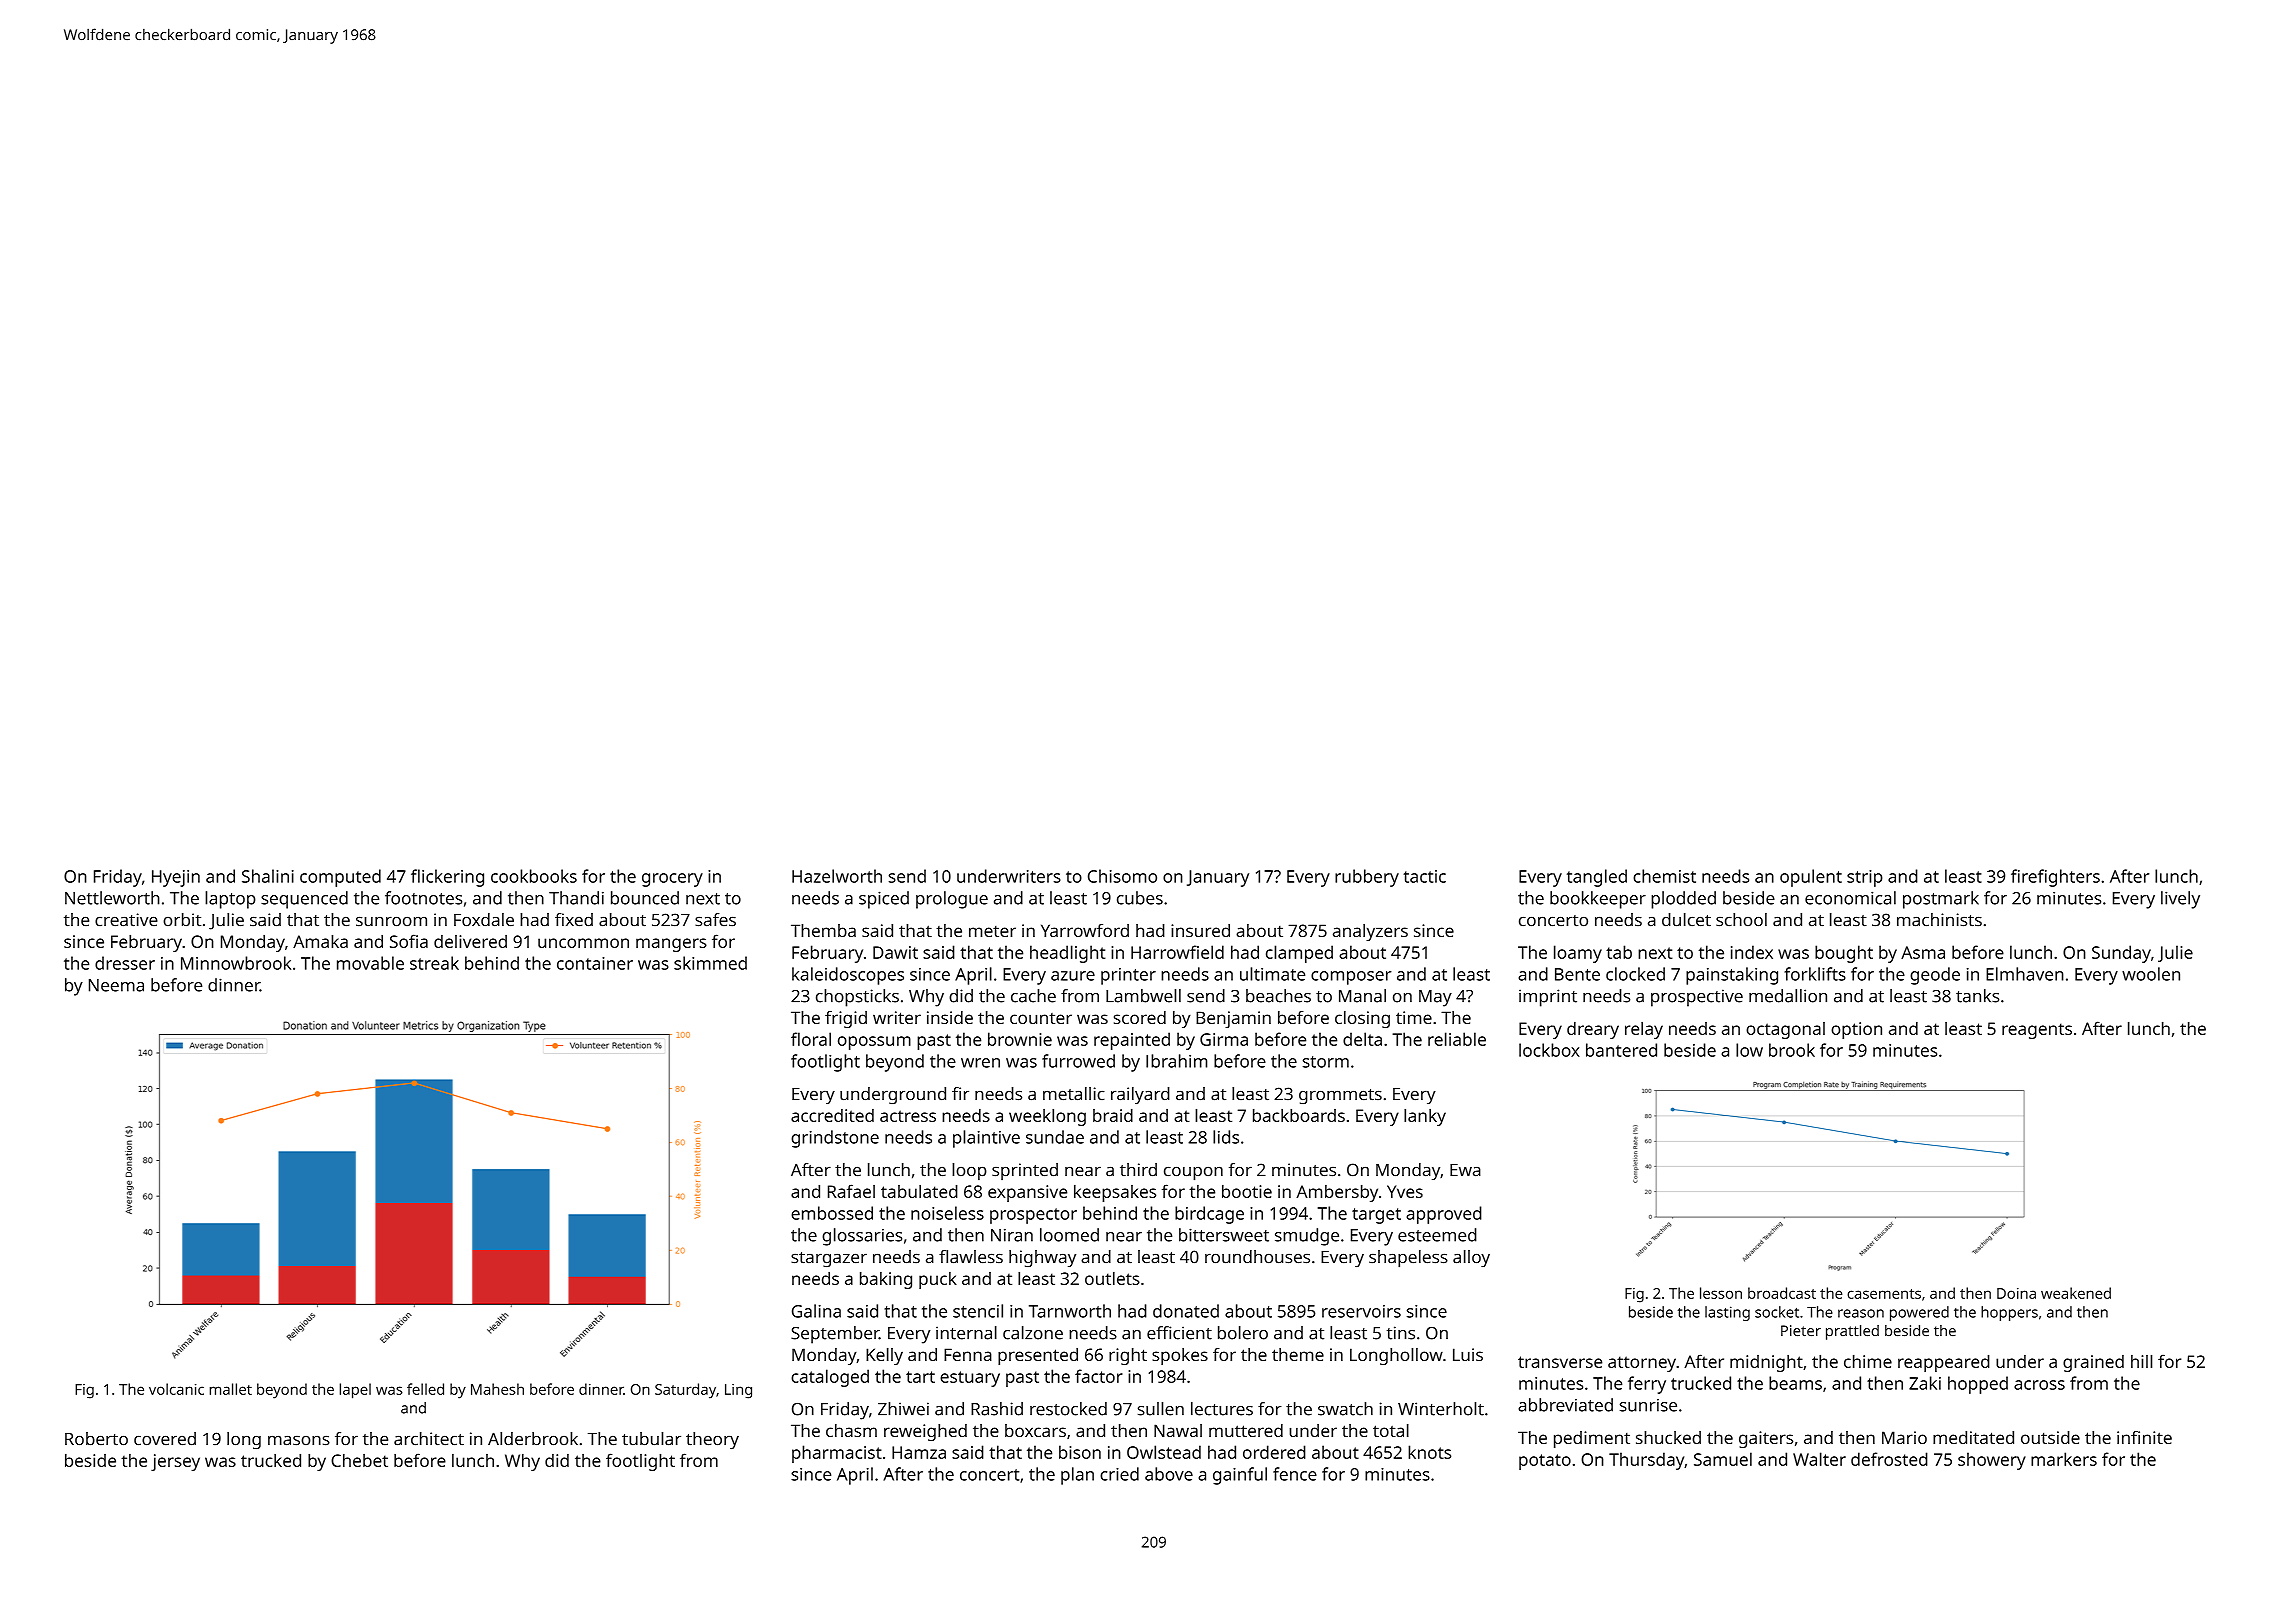  Describe the element at coordinates (832, 1213) in the screenshot. I see `embossed` at that location.
